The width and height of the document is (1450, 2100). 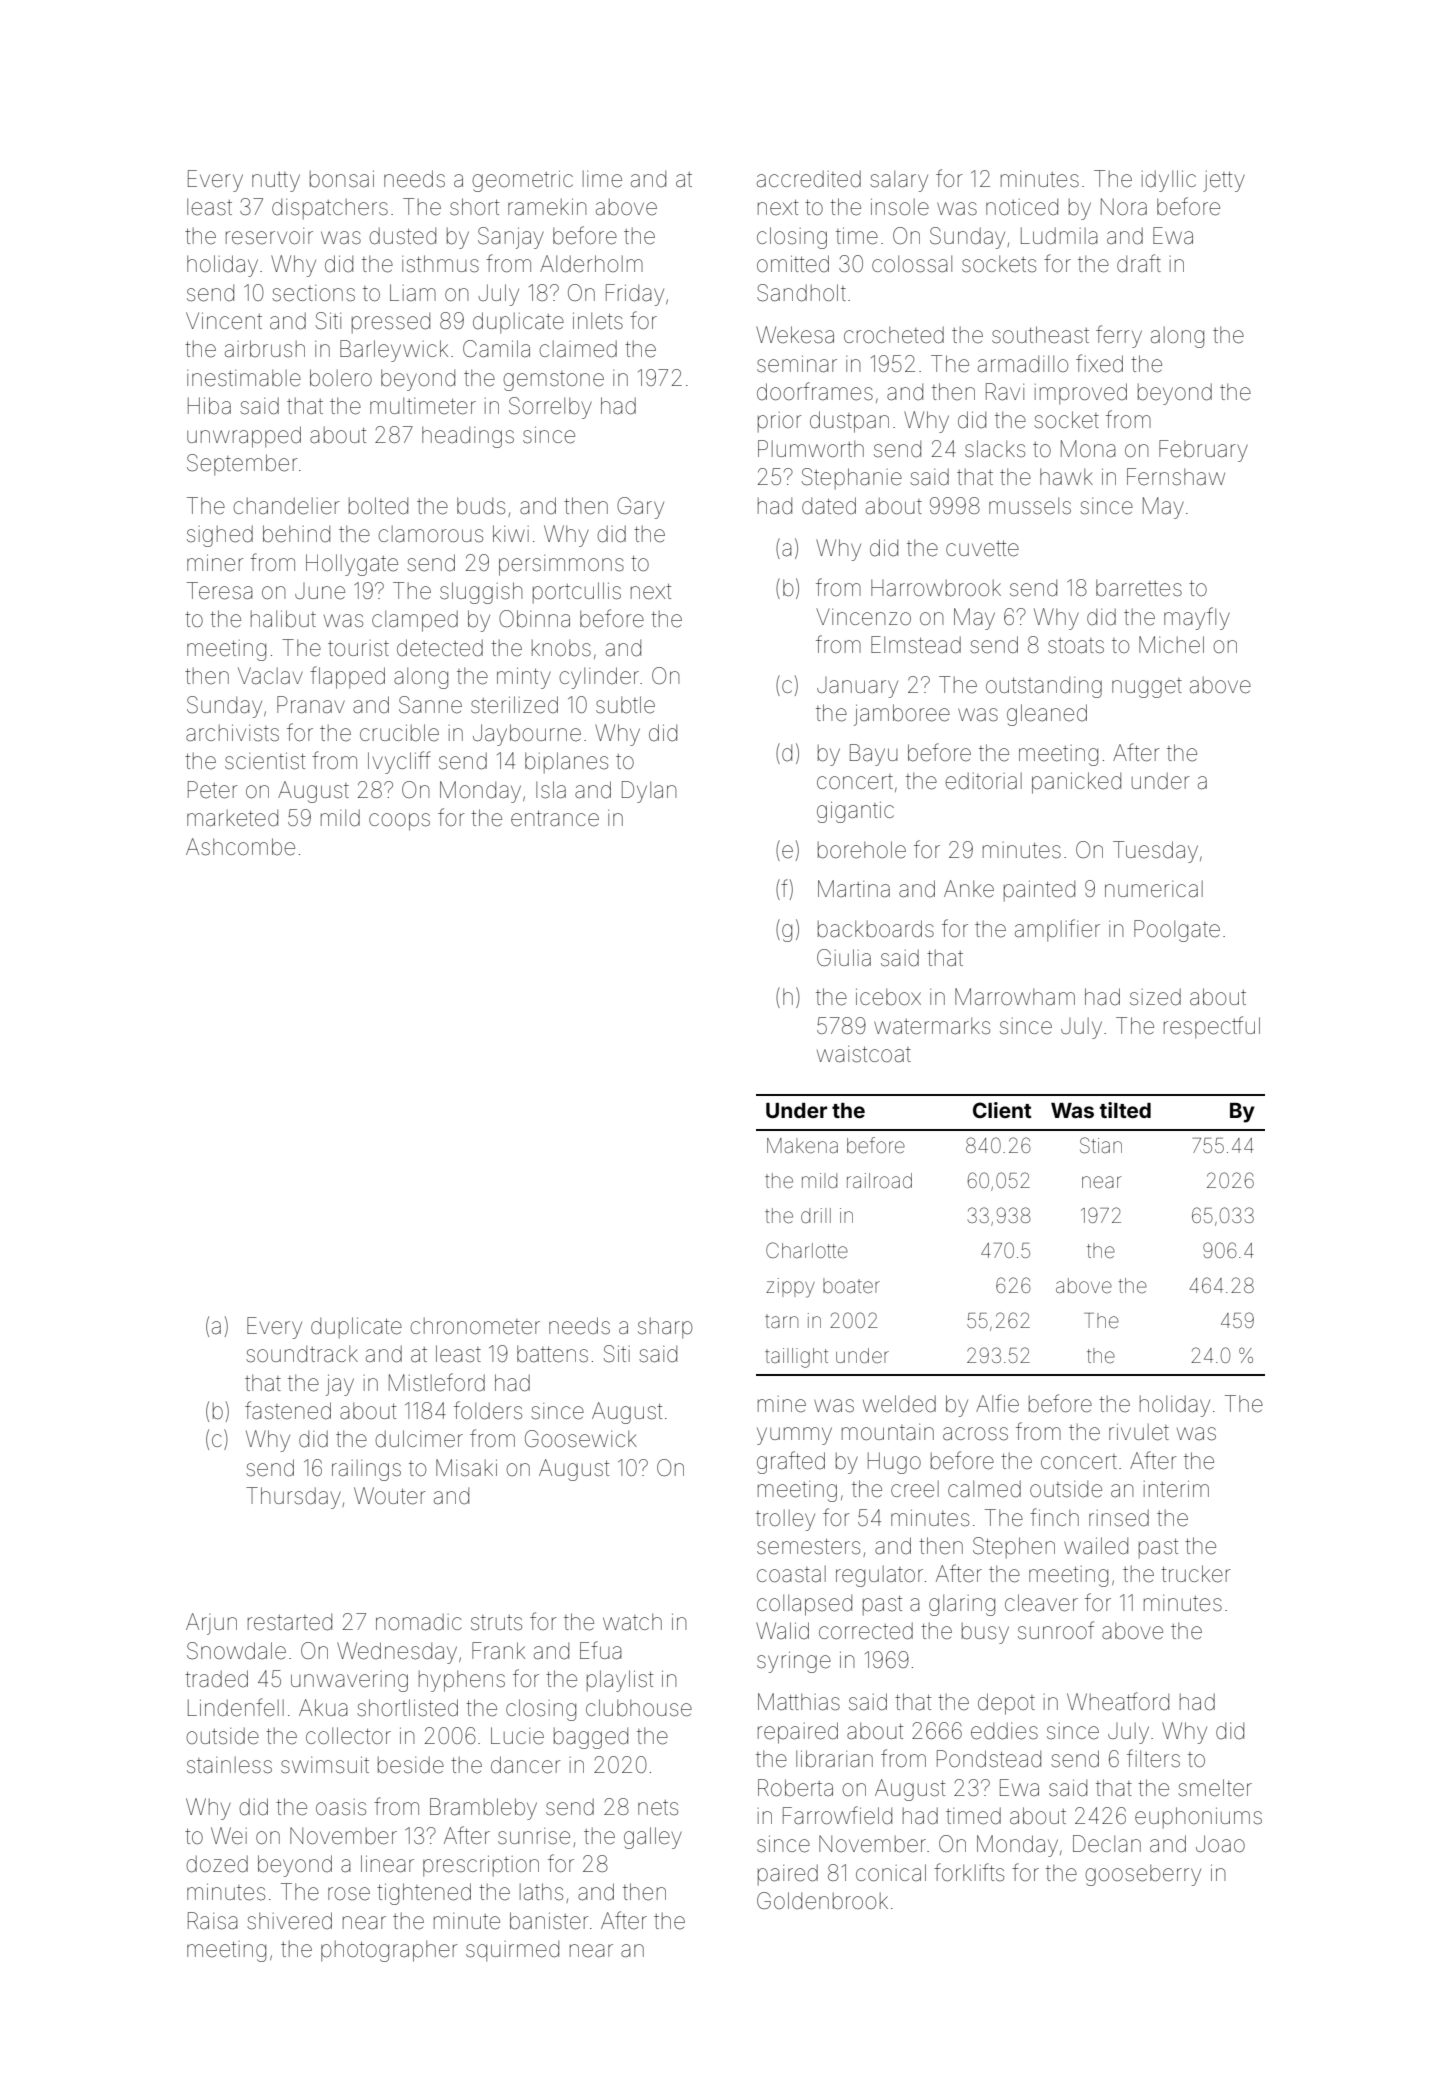 What do you see at coordinates (229, 1836) in the document?
I see `Wei` at bounding box center [229, 1836].
